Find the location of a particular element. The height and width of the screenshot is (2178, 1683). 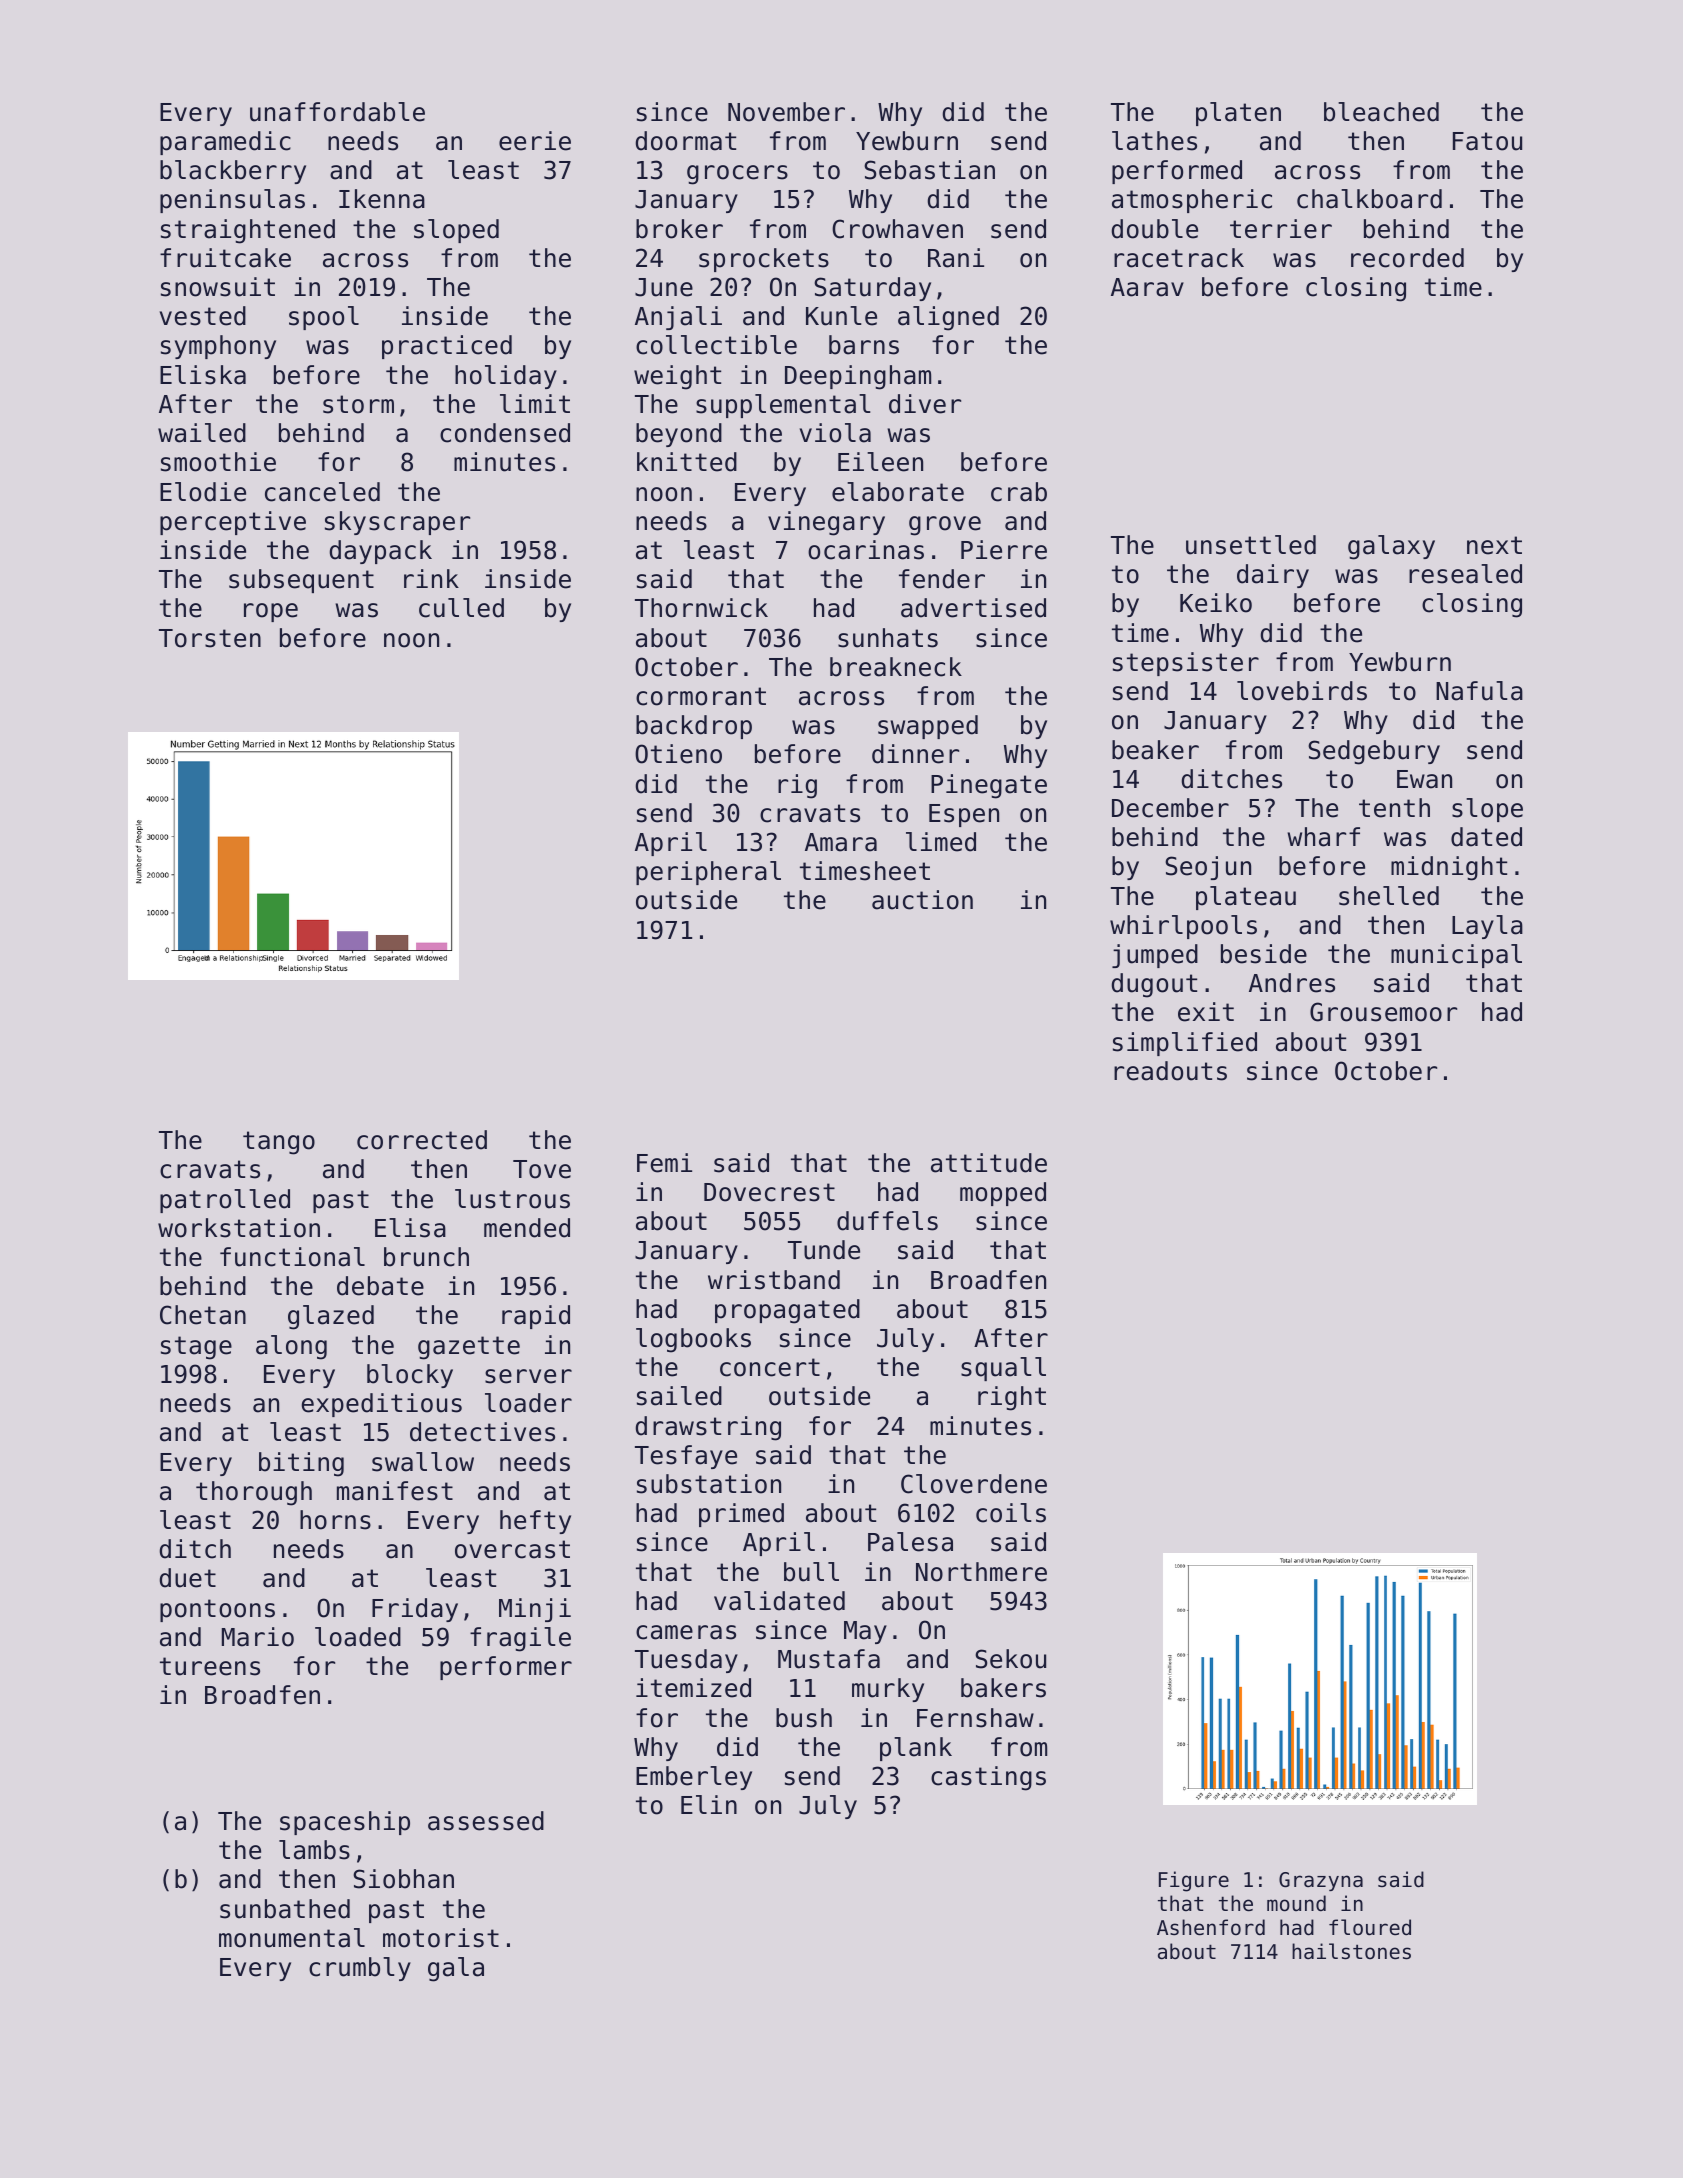

stage is located at coordinates (196, 1348).
